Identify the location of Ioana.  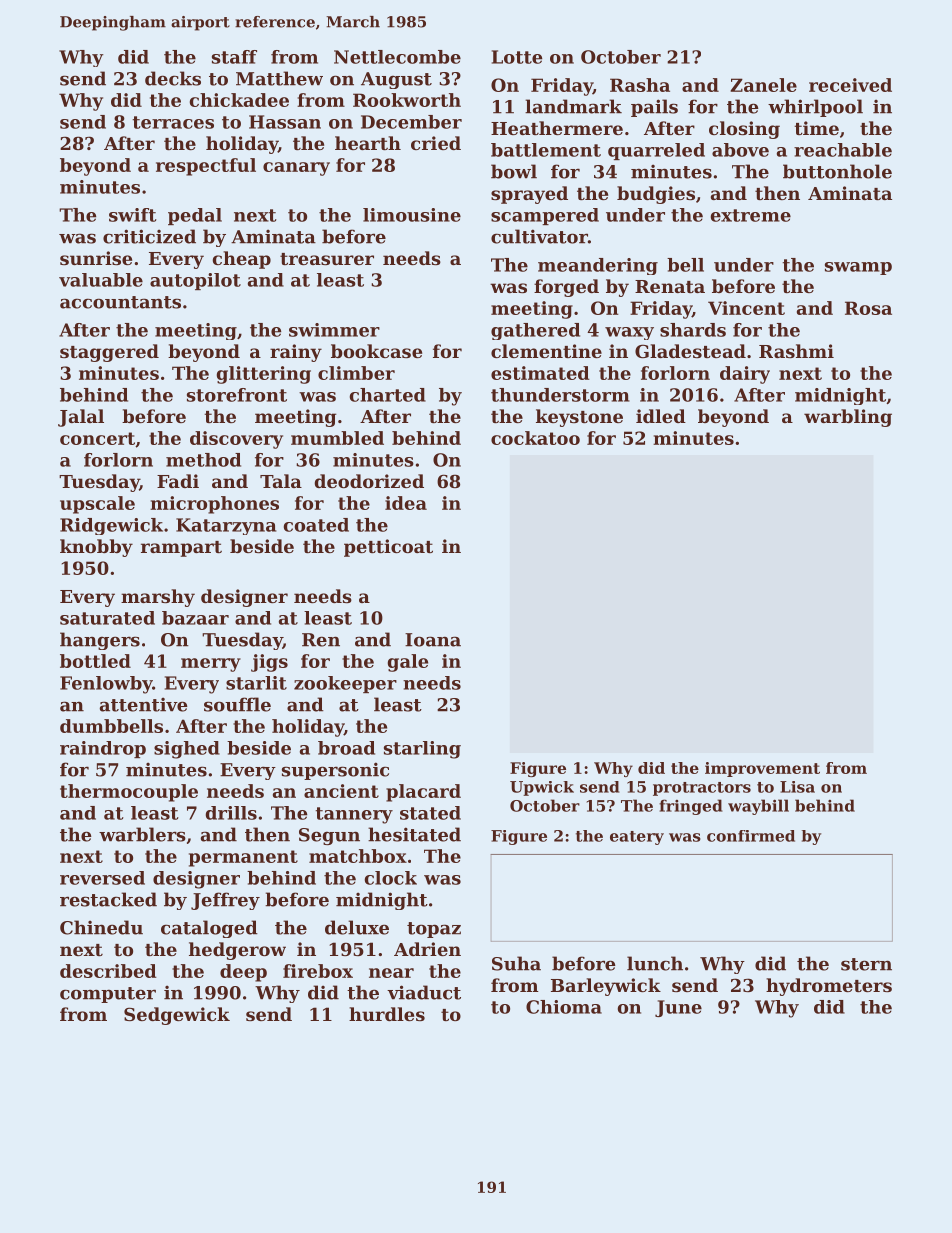
(433, 640).
